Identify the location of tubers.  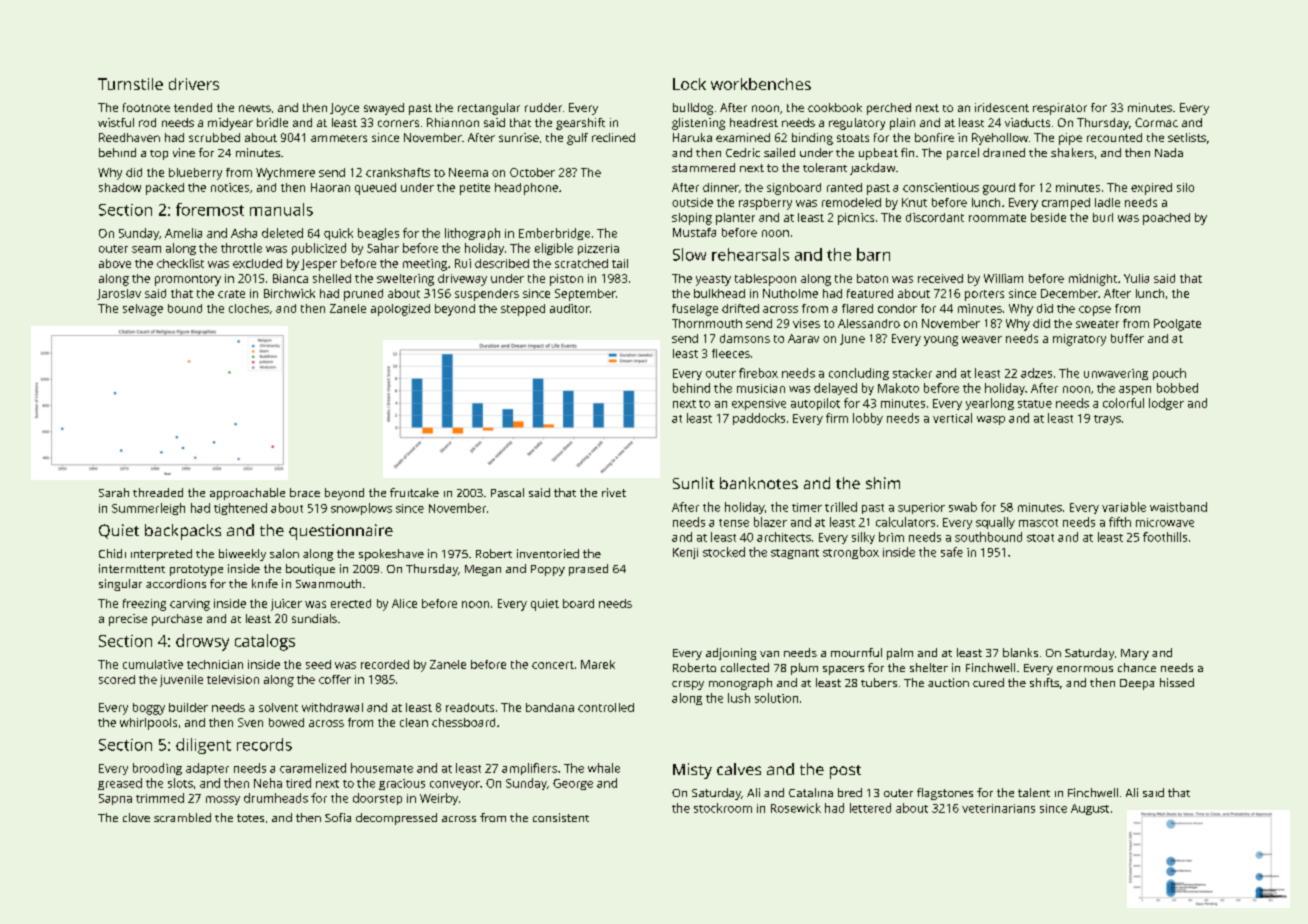
(879, 682).
